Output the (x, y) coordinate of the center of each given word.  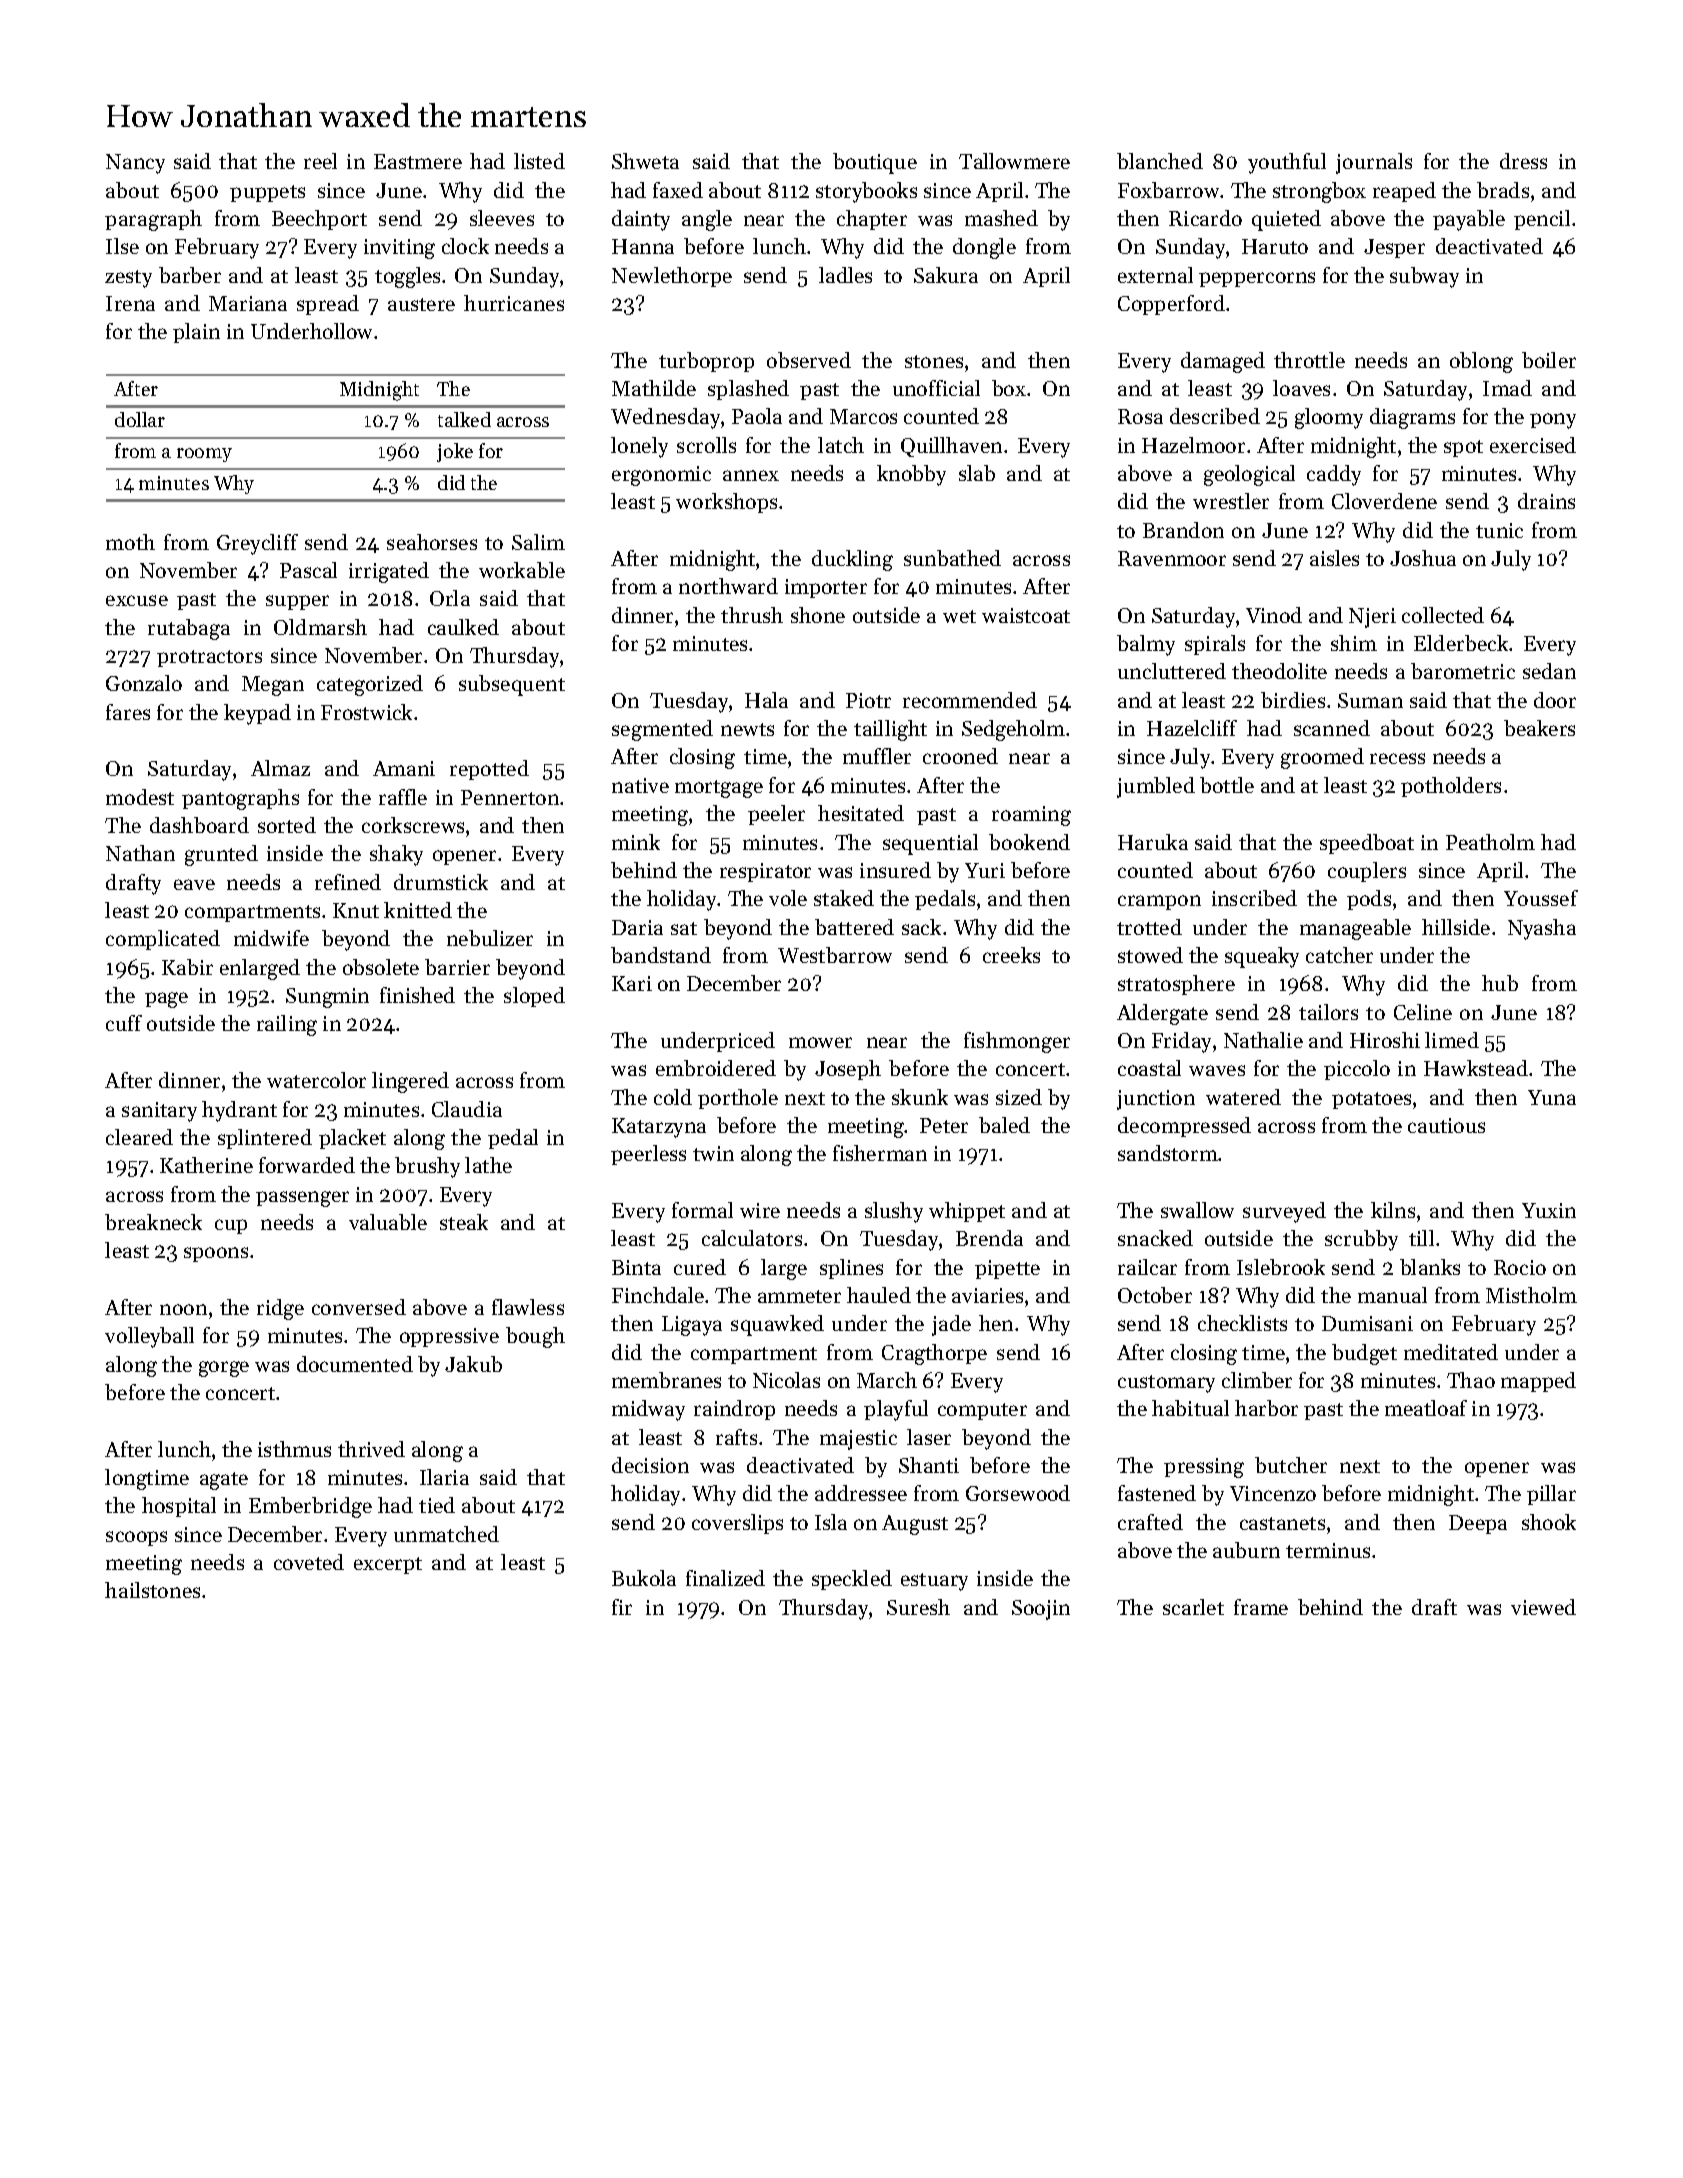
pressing (1204, 1468)
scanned (1332, 728)
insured (895, 870)
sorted (287, 825)
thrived (371, 1449)
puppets (267, 193)
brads (1503, 190)
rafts (736, 1437)
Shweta (645, 161)
